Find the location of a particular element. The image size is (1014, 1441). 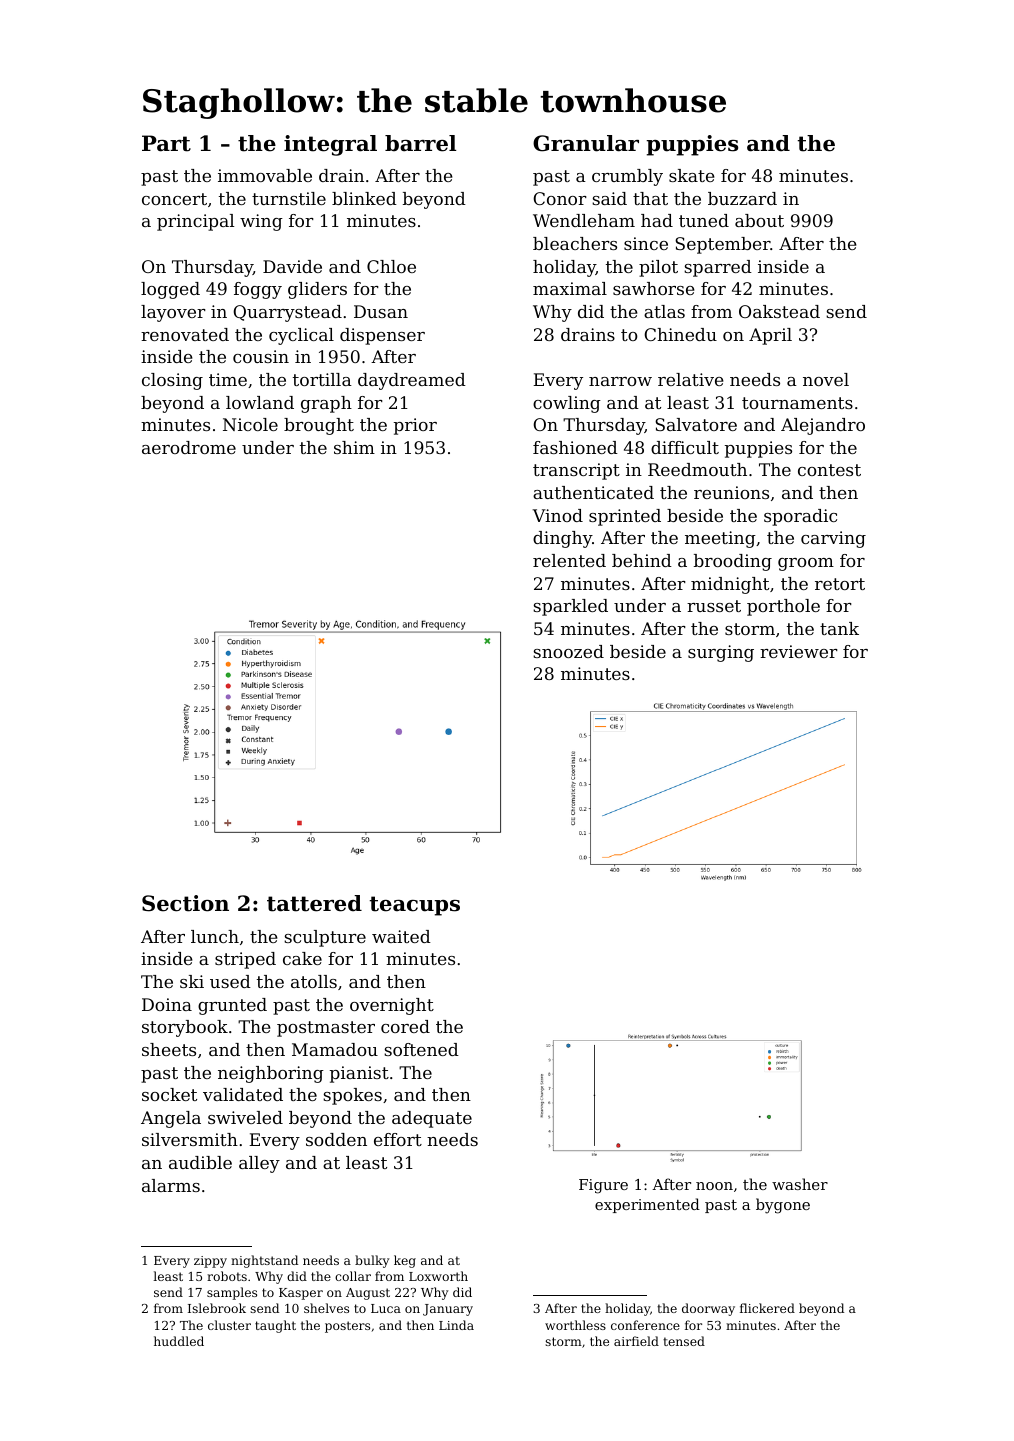

huddled is located at coordinates (179, 1341).
